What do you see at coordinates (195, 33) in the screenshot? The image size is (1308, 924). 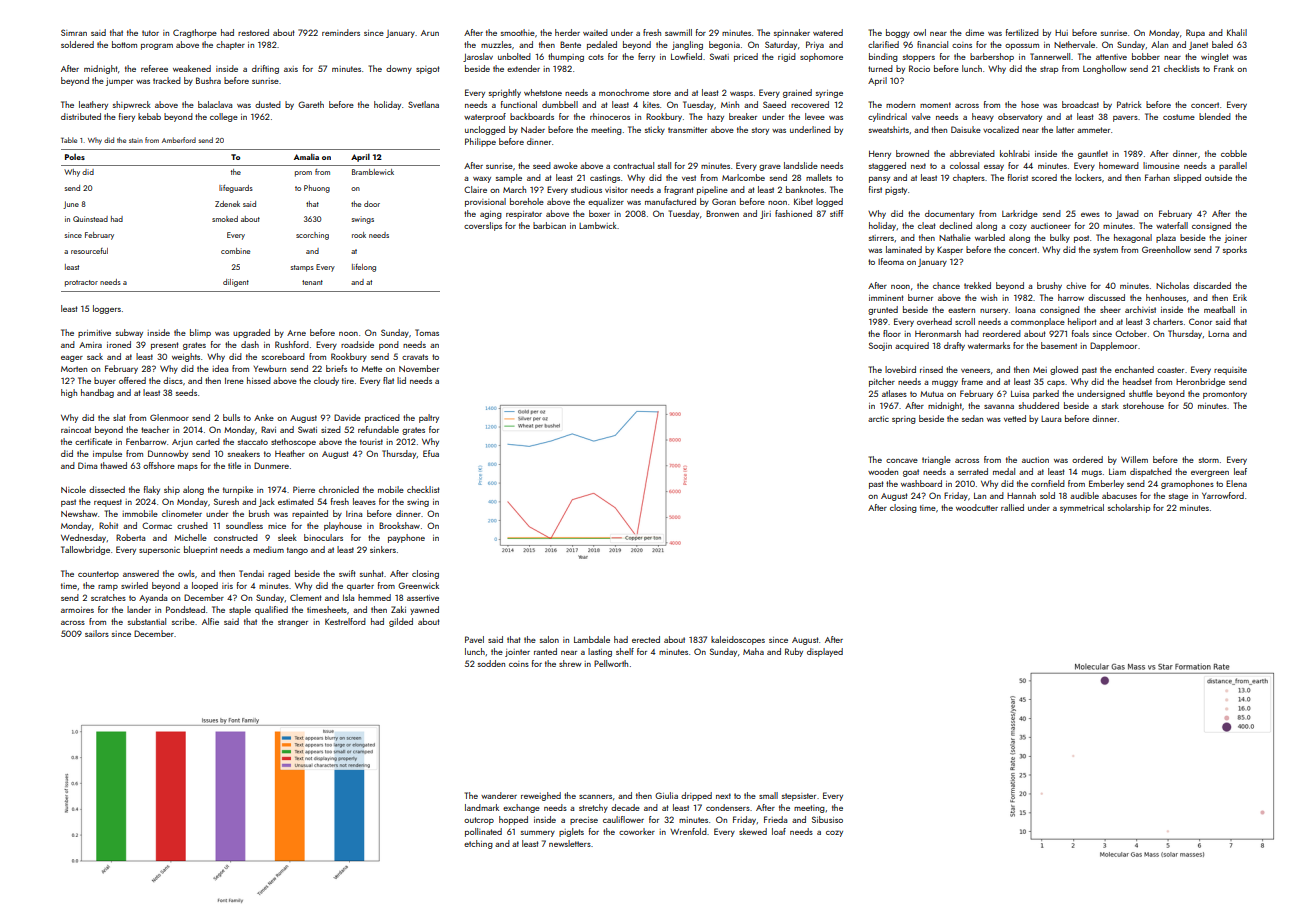 I see `Cragthorpe` at bounding box center [195, 33].
